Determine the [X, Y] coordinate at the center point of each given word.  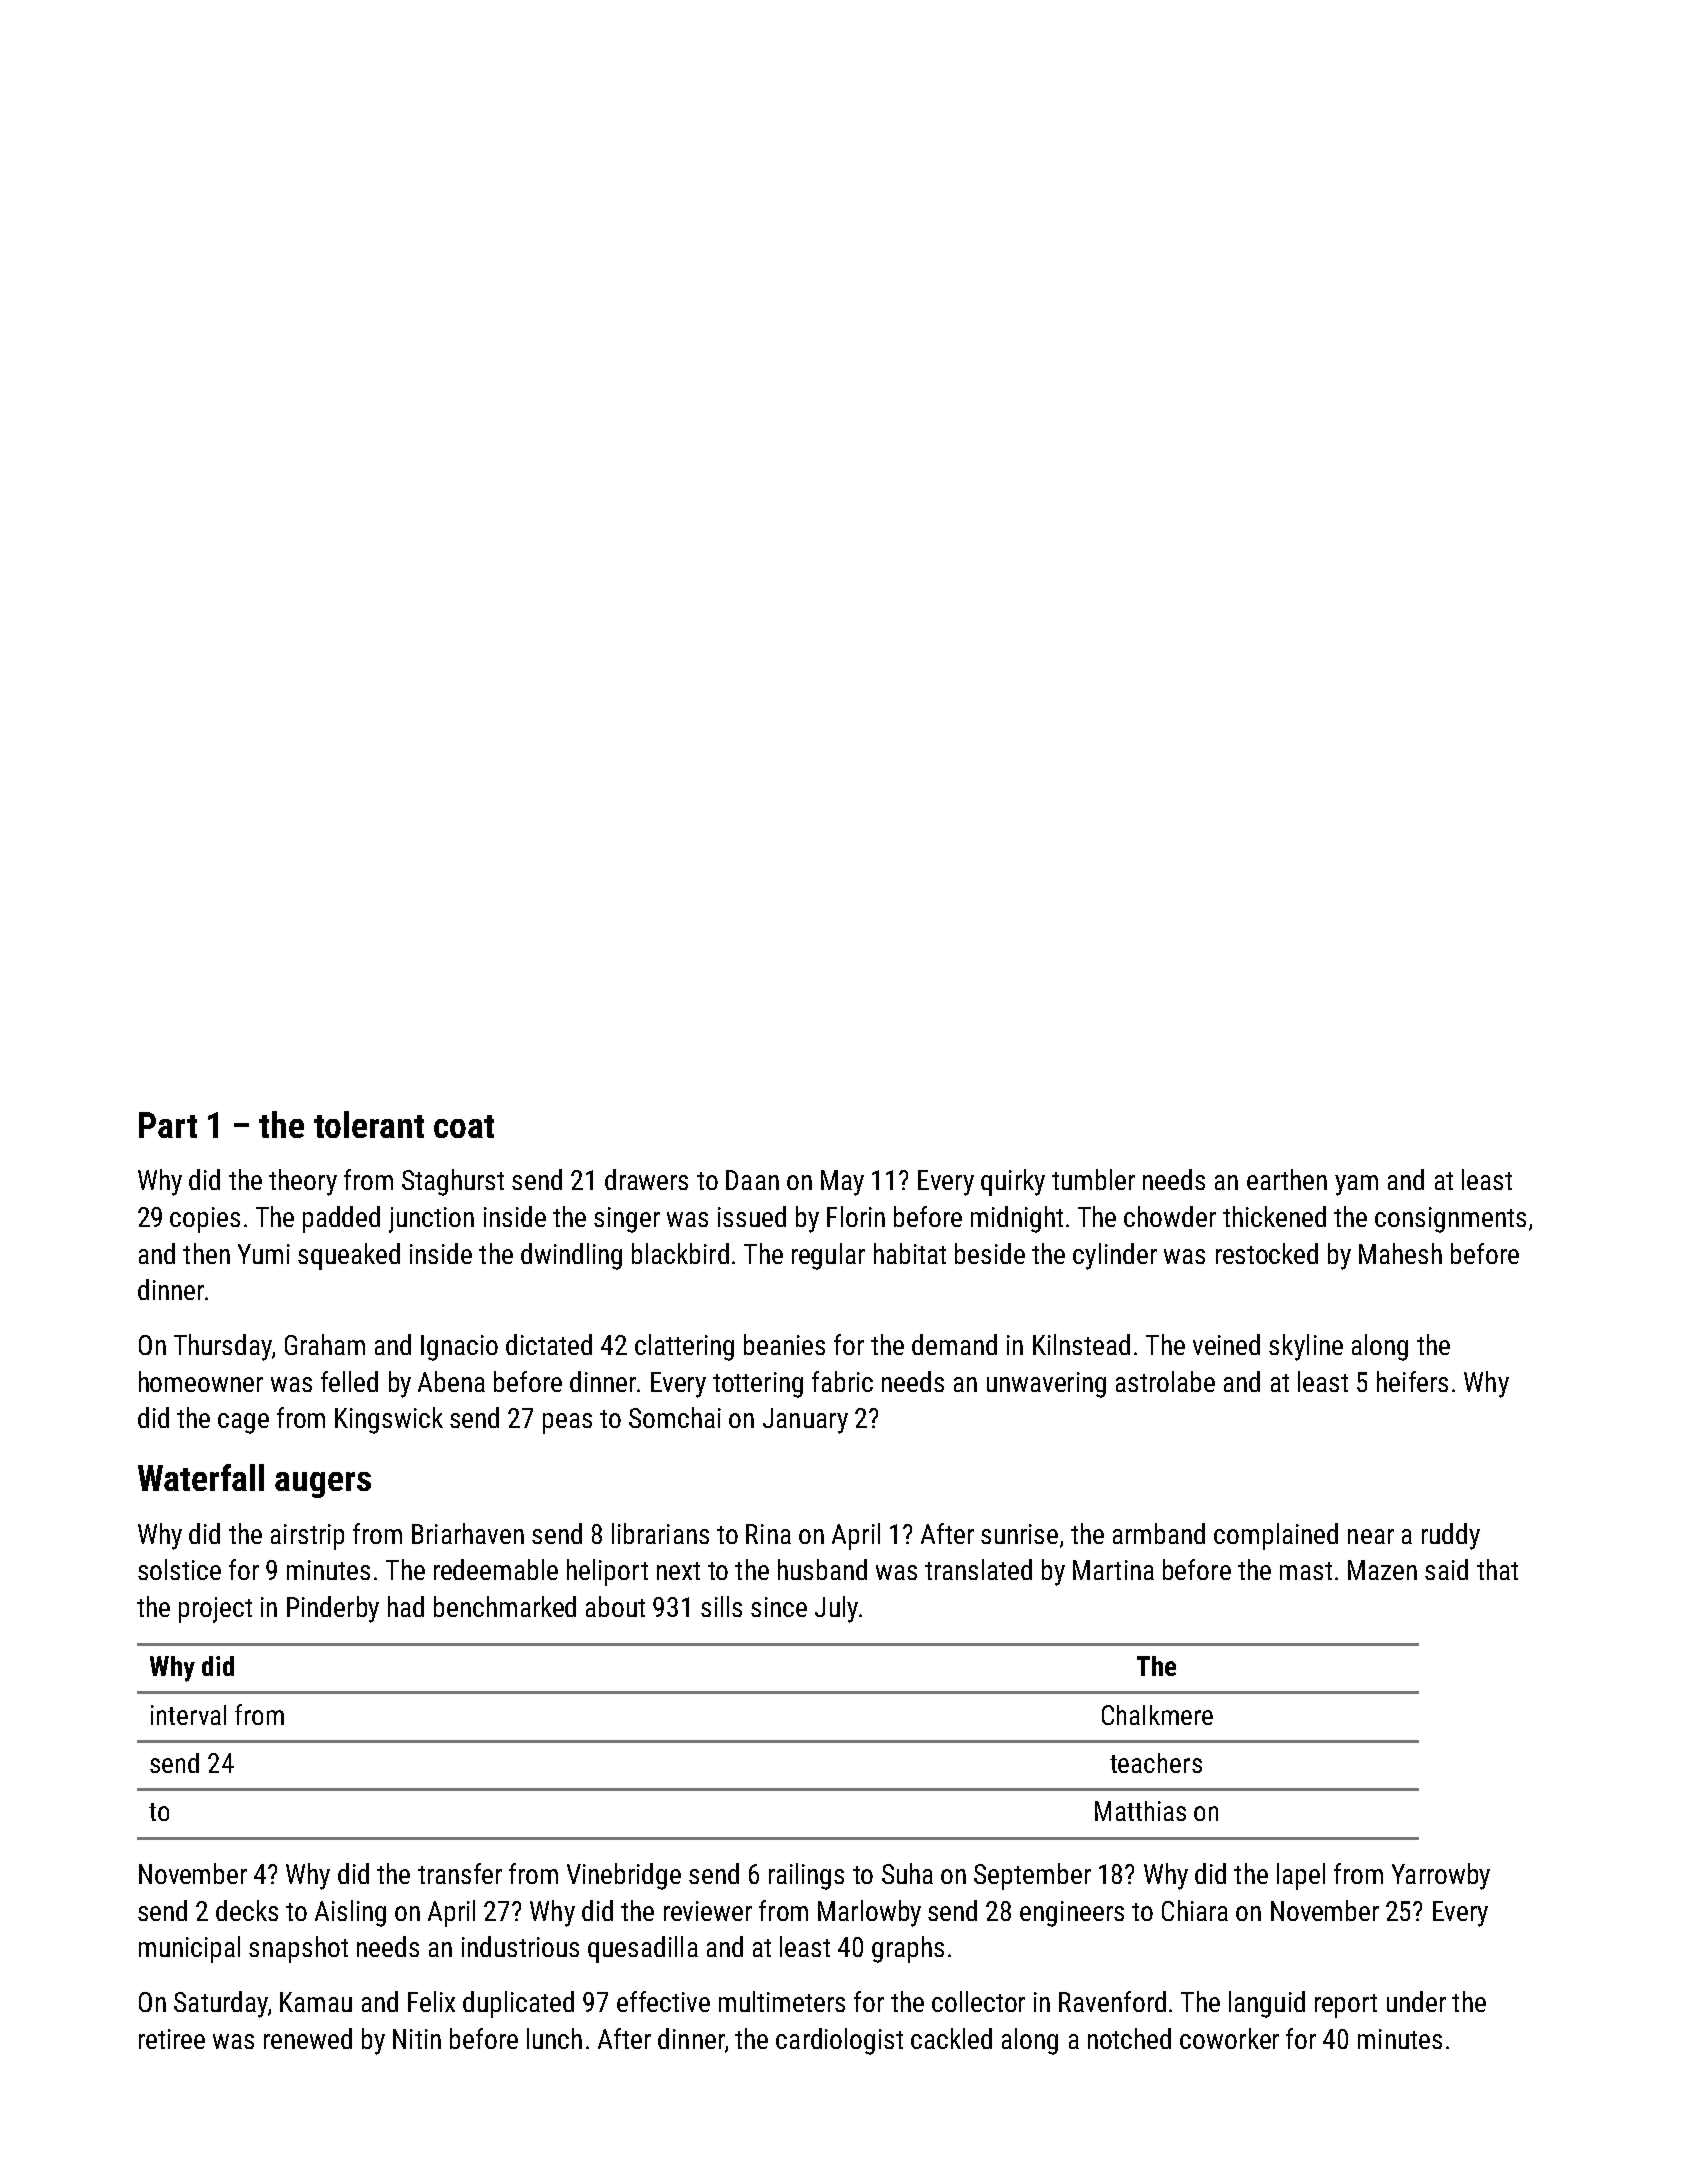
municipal [189, 1949]
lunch [554, 2038]
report [1346, 2006]
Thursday [223, 1347]
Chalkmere [1157, 1715]
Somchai [675, 1417]
